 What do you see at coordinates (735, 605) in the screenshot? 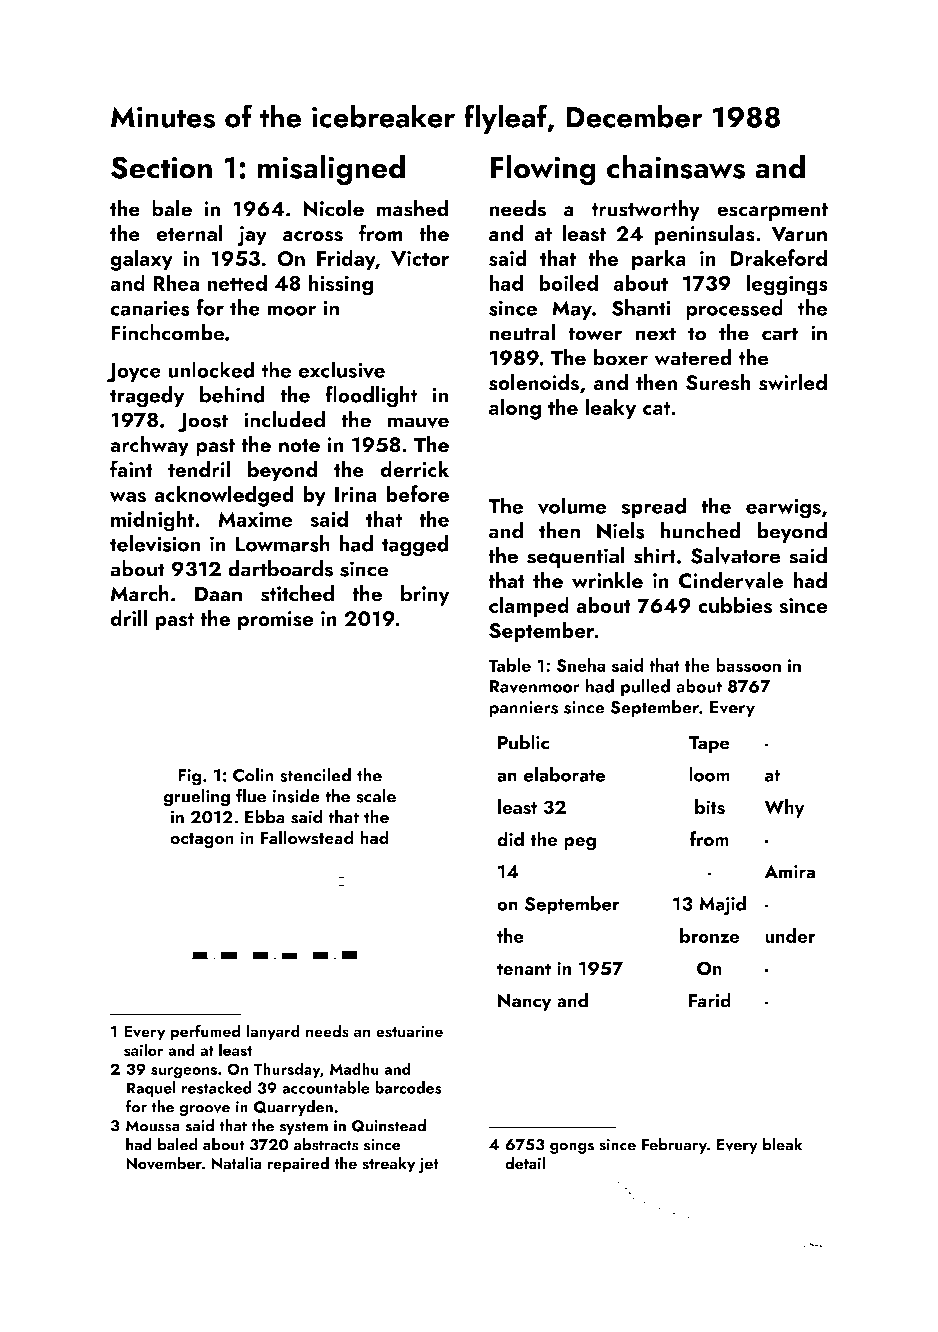
I see `cubbies` at bounding box center [735, 605].
